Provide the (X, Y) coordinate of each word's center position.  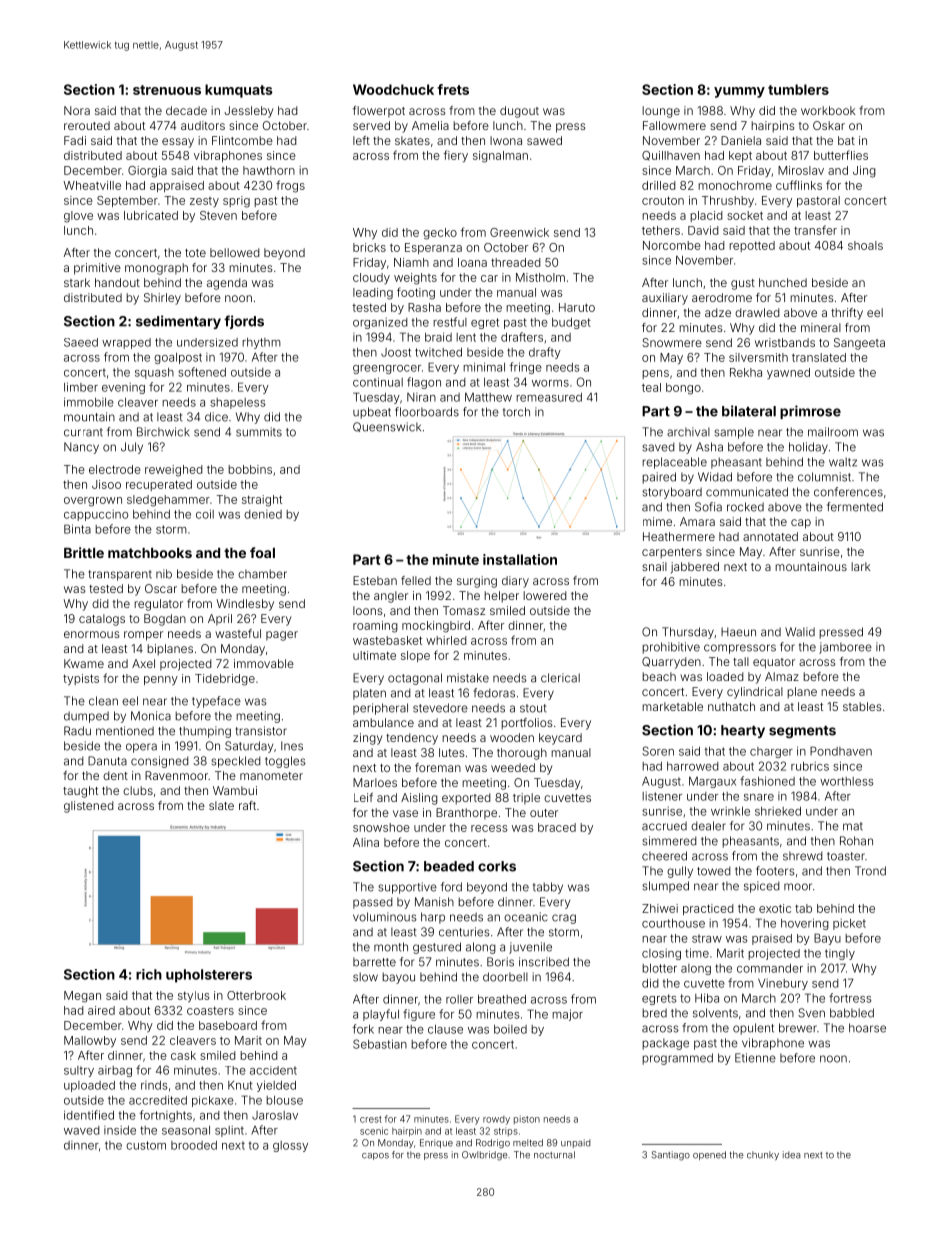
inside (120, 1130)
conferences (848, 492)
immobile (89, 402)
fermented (855, 507)
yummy (739, 92)
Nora (77, 110)
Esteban (375, 580)
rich (149, 974)
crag (564, 919)
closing (661, 954)
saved (658, 447)
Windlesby (245, 605)
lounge (661, 112)
